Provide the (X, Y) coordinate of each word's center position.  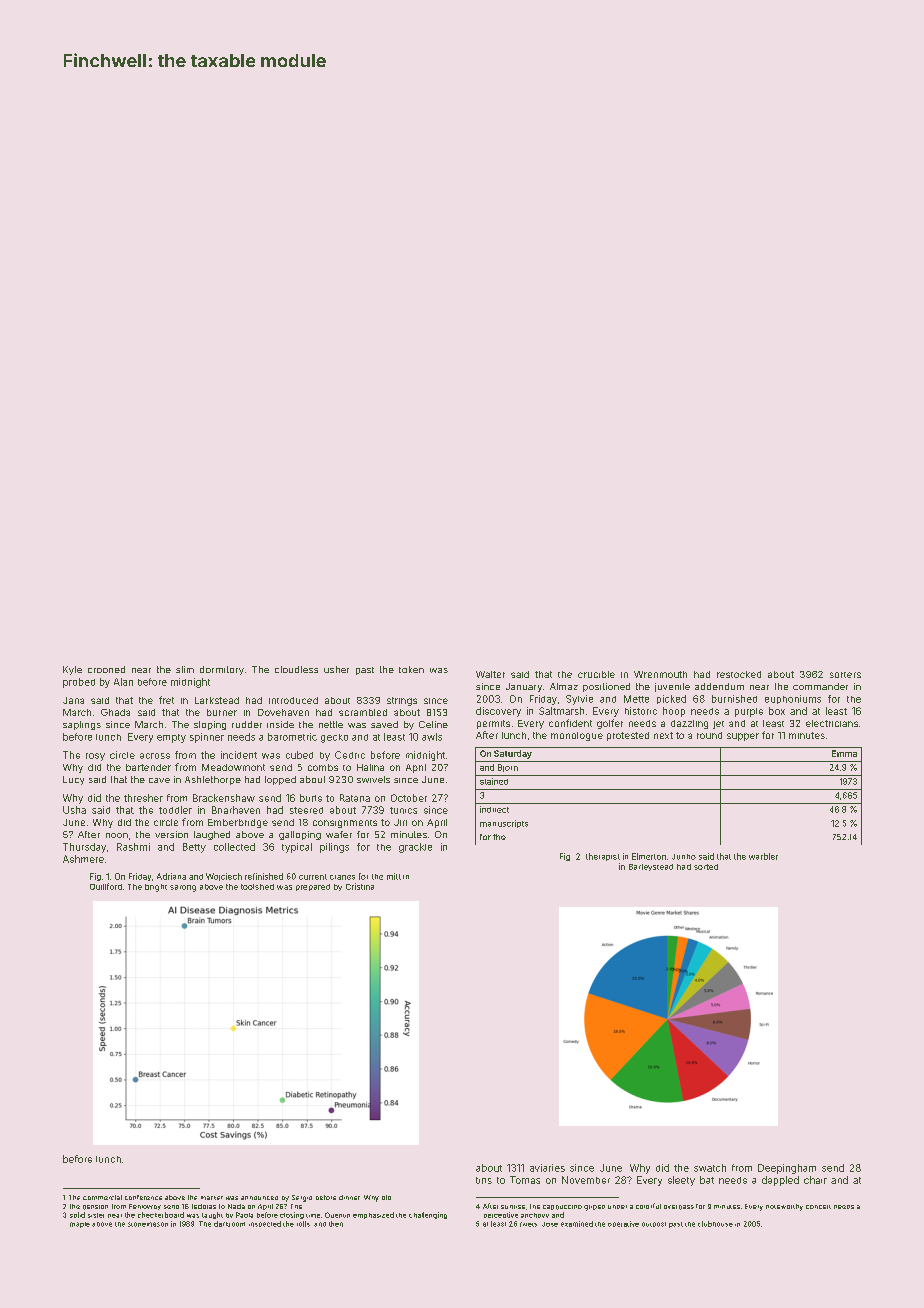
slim (185, 669)
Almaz (564, 686)
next (663, 735)
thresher (143, 798)
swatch (710, 1168)
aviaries (547, 1168)
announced (259, 1198)
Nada (236, 1206)
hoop (674, 712)
